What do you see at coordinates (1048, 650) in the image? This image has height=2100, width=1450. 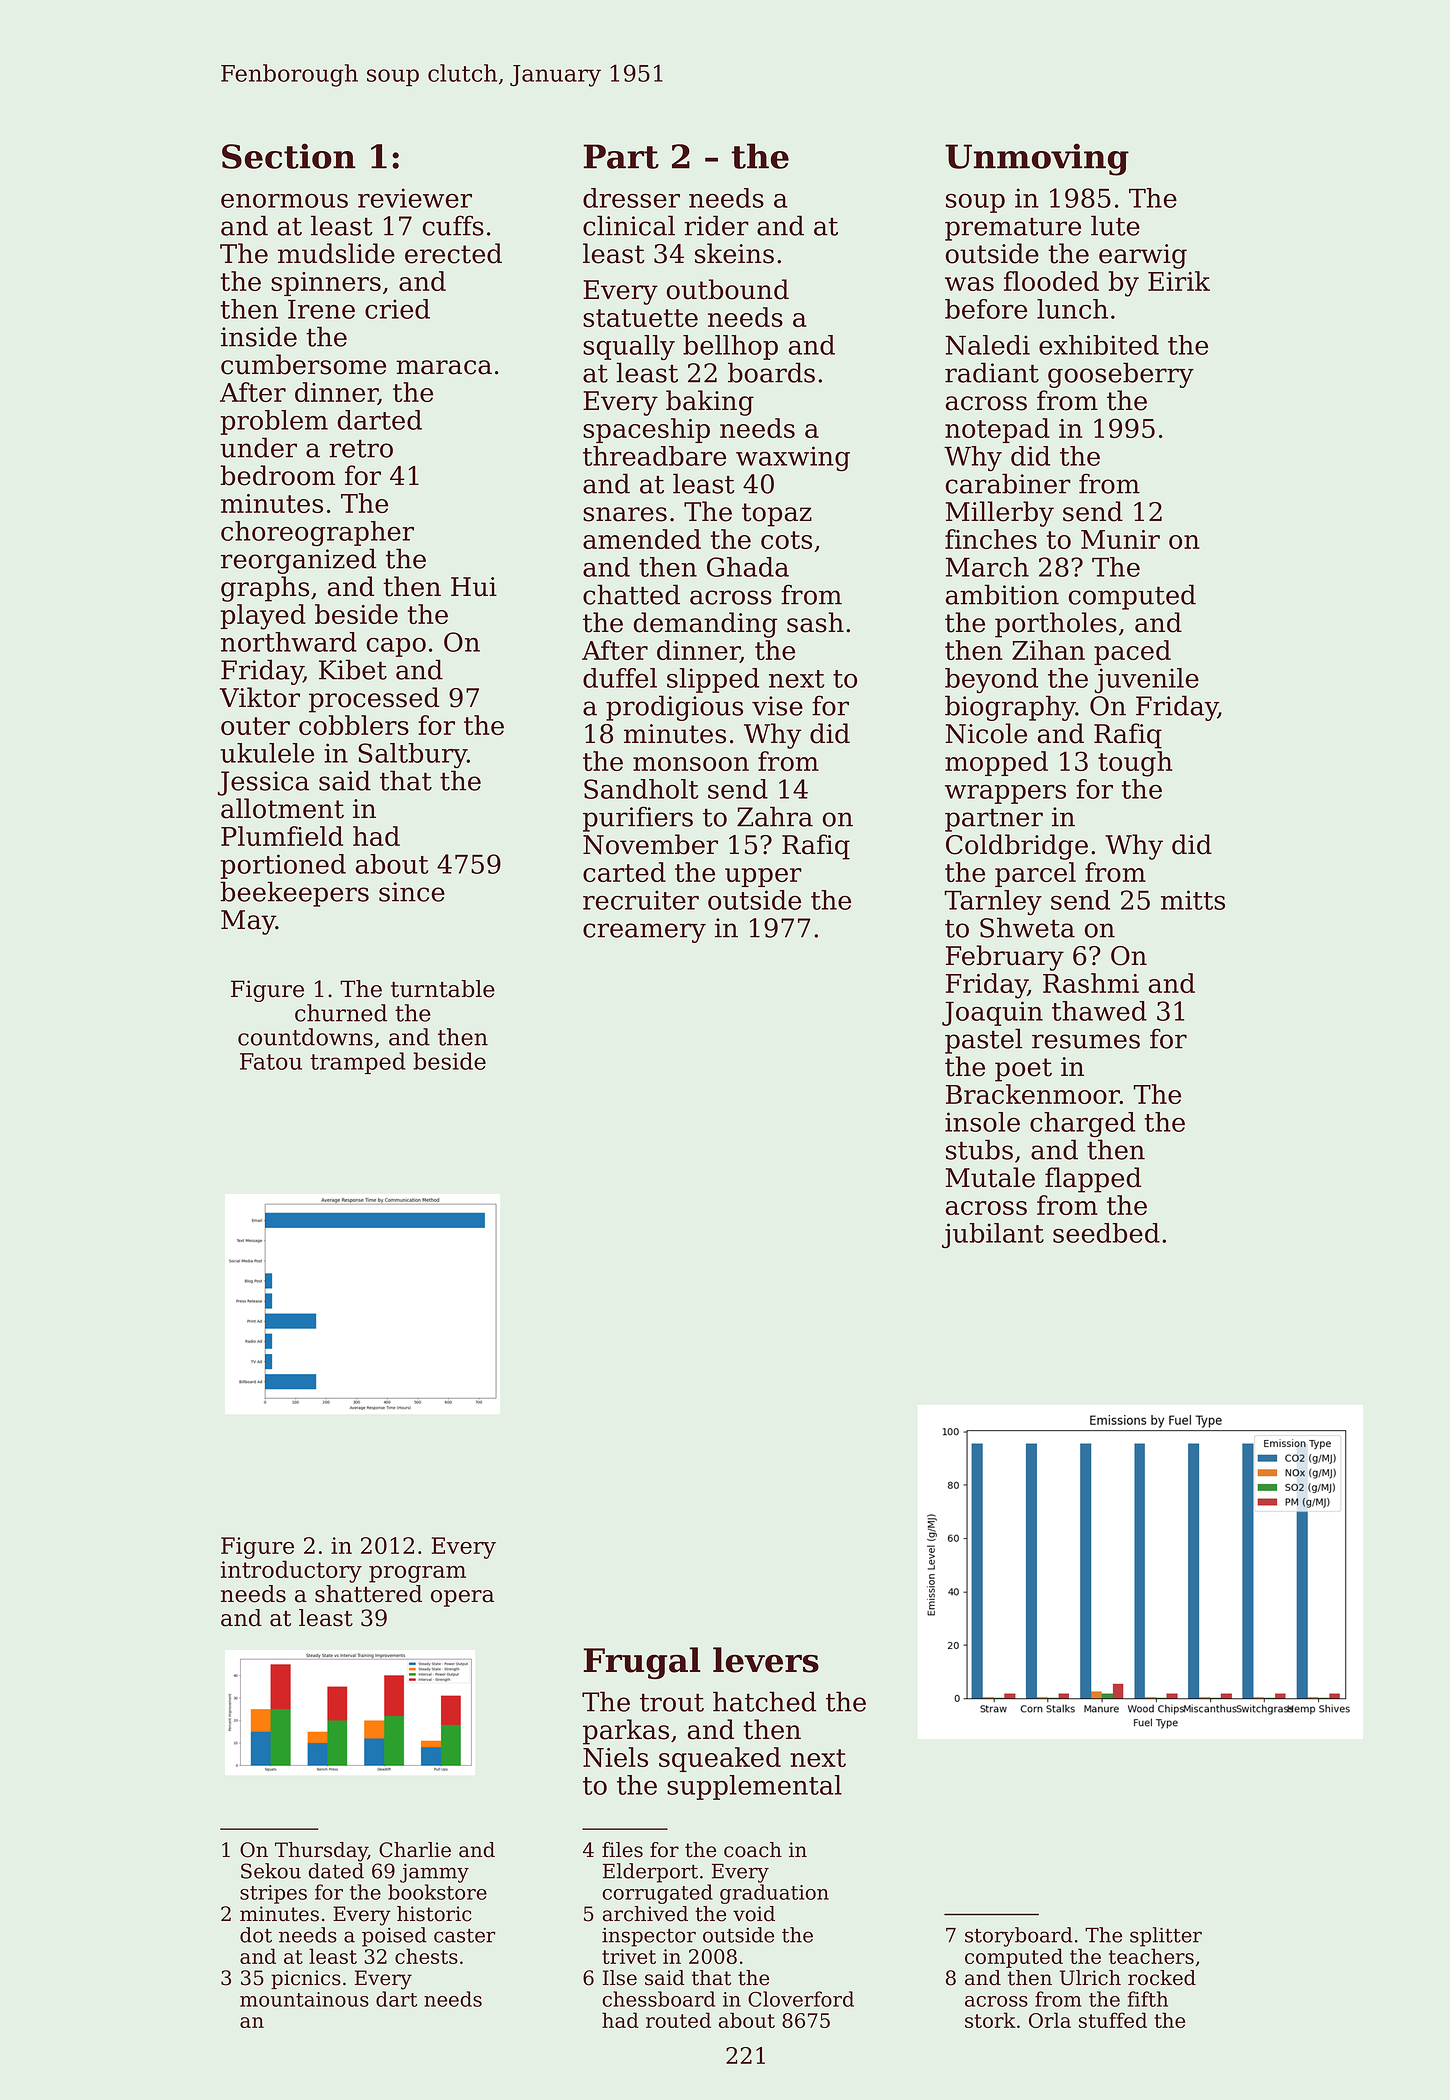 I see `Zihan` at bounding box center [1048, 650].
